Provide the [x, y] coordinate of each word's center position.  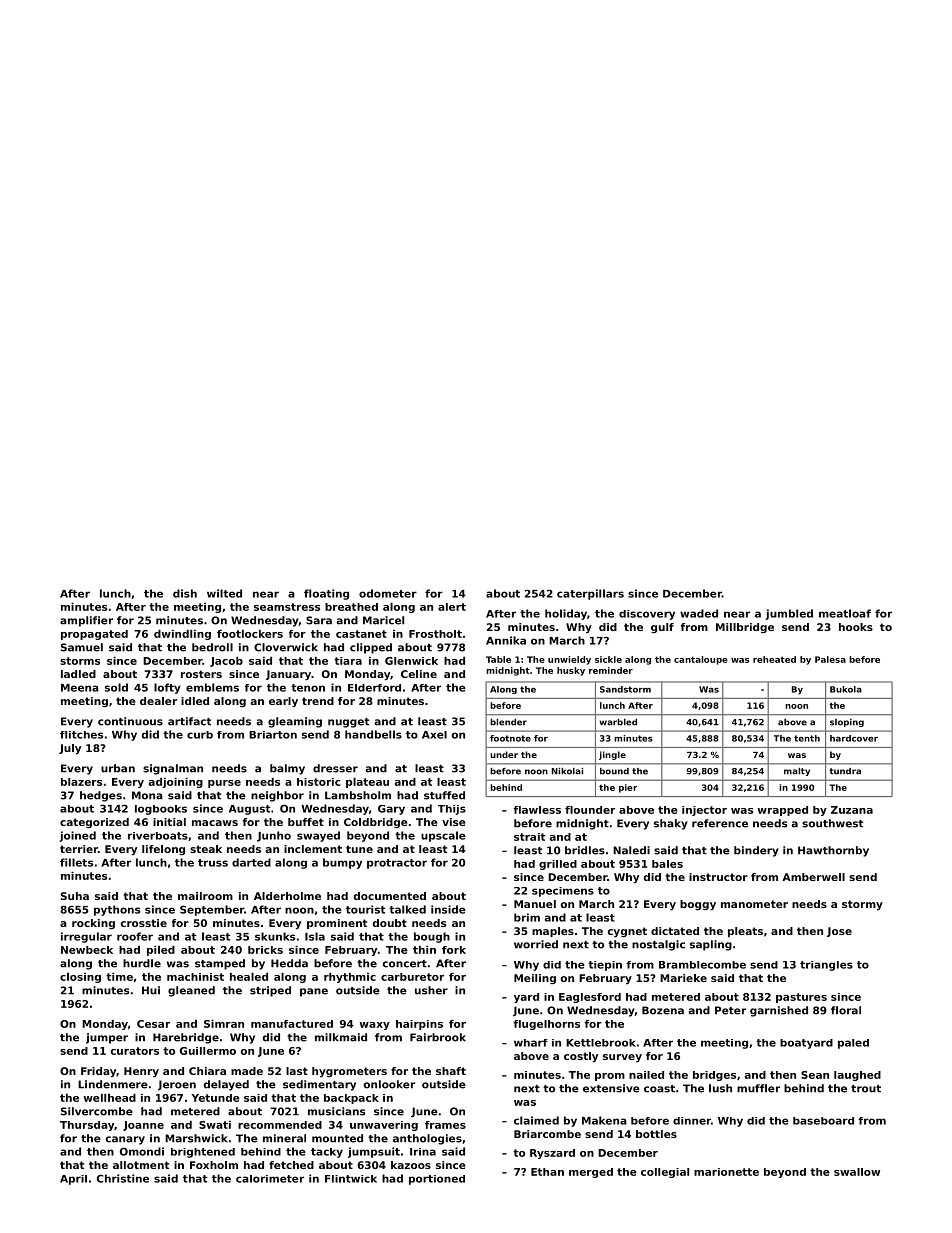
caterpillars [590, 594]
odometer [388, 593]
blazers [81, 782]
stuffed [444, 795]
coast [659, 1089]
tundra [845, 771]
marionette [726, 1172]
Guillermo [208, 1051]
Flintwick [351, 1179]
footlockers [250, 634]
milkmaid [341, 1037]
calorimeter [270, 1179]
